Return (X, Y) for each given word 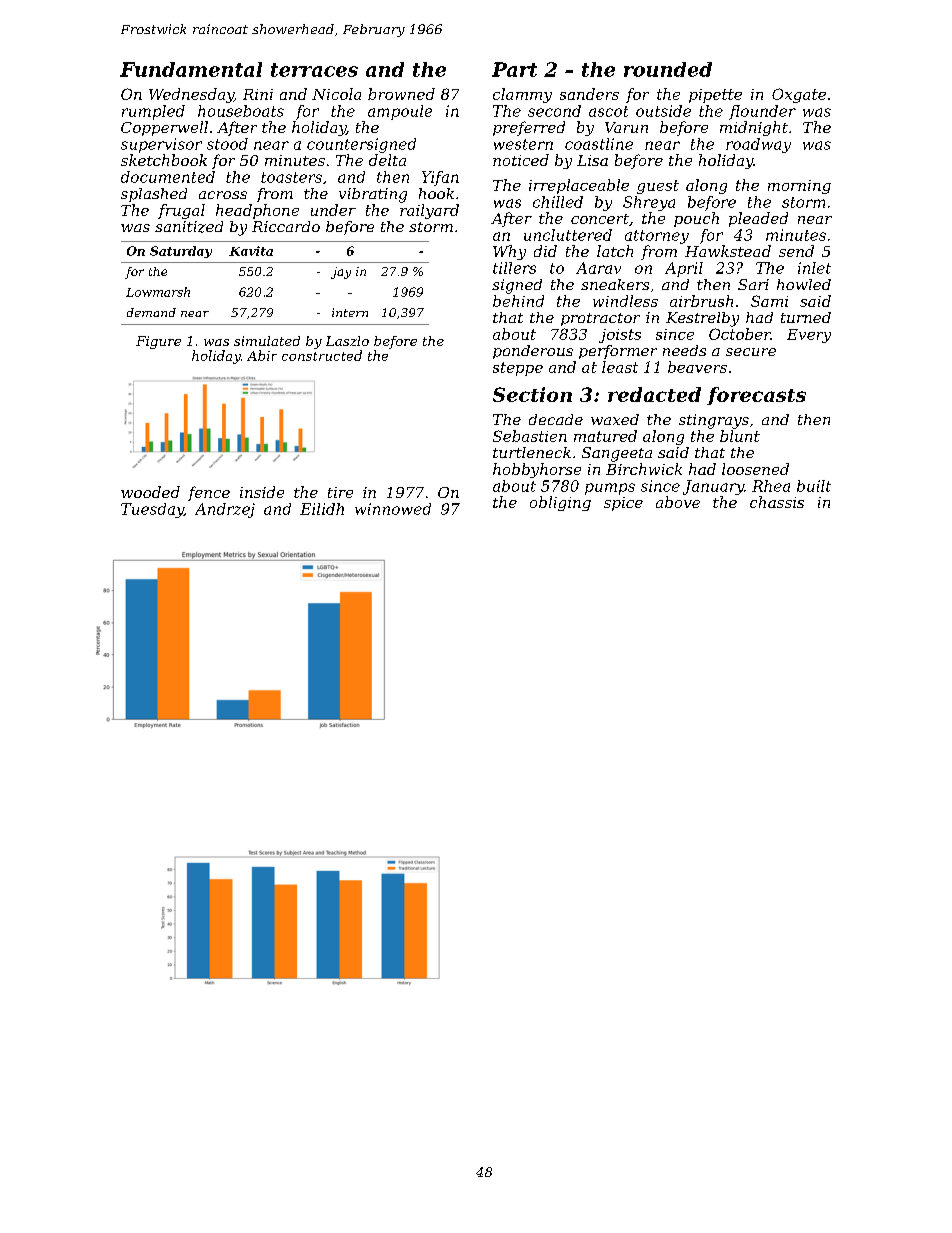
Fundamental (191, 69)
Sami (769, 301)
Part (514, 69)
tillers (514, 268)
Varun (626, 127)
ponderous (533, 352)
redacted (654, 394)
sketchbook (164, 160)
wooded (150, 492)
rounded (668, 69)
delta (387, 160)
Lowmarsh (158, 292)
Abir (262, 355)
